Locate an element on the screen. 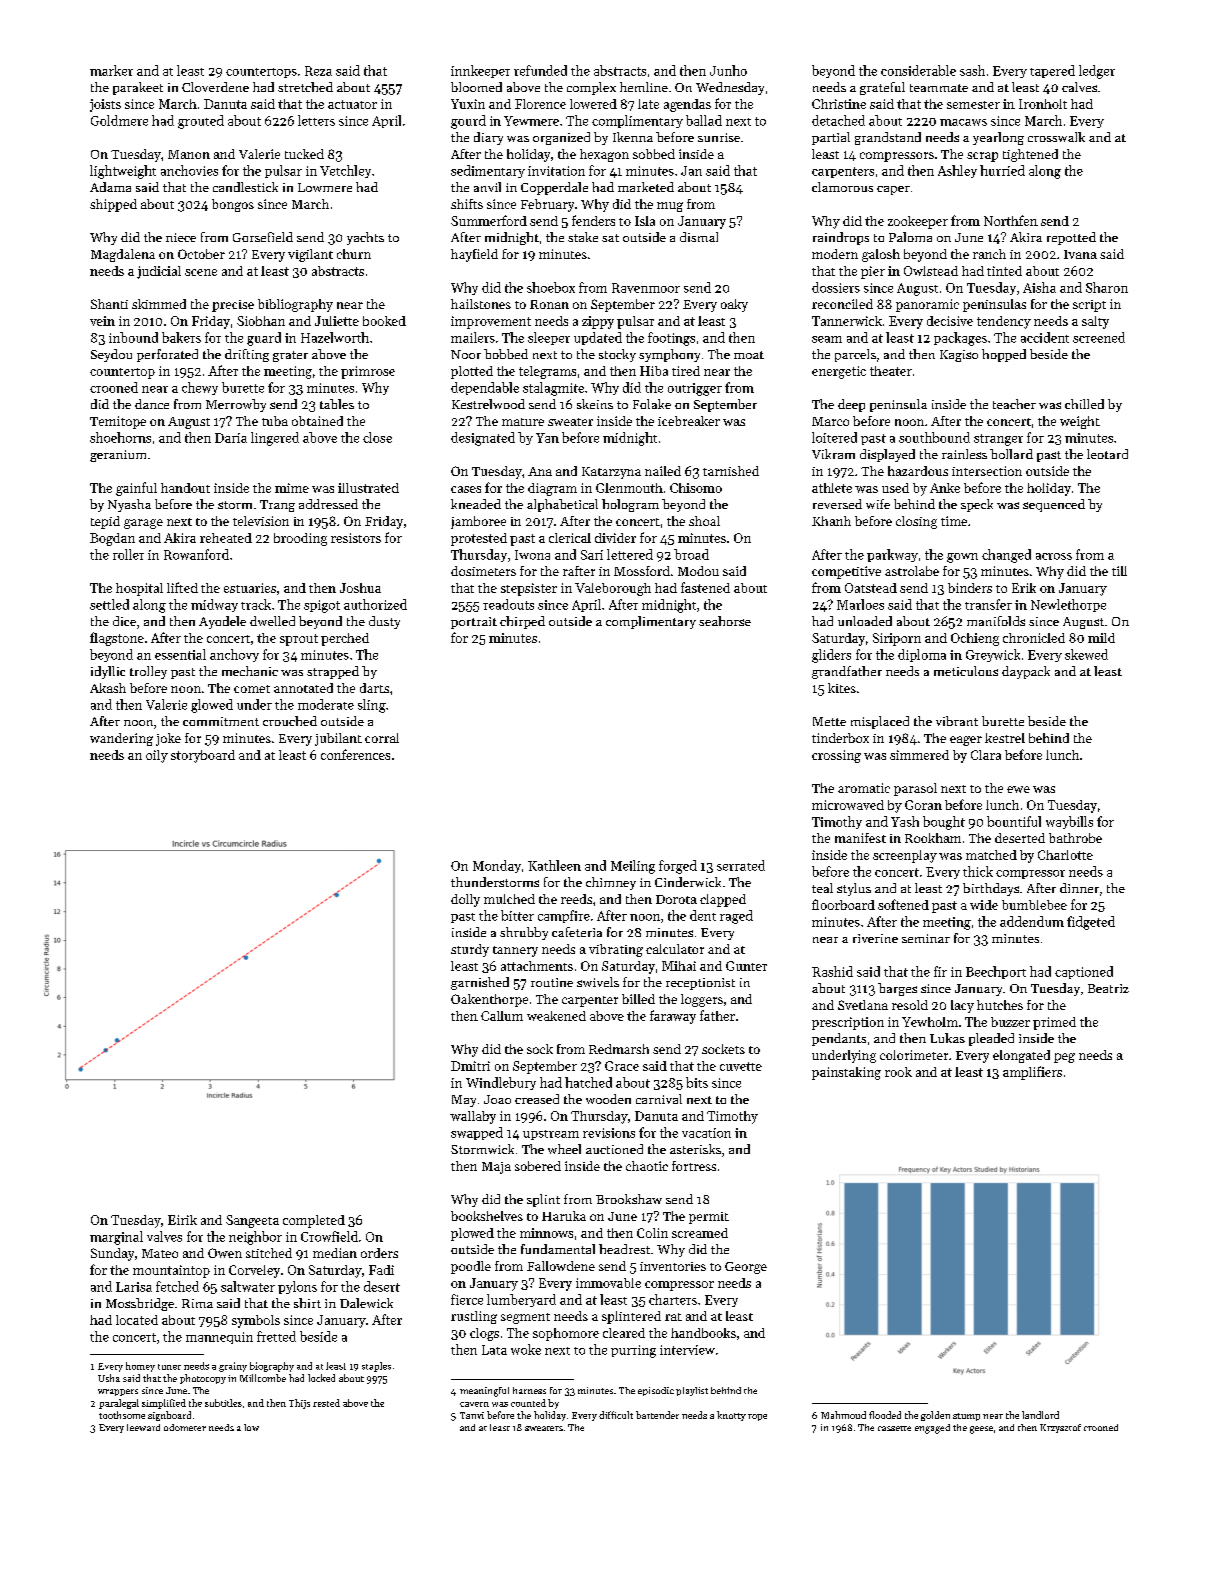 This screenshot has height=1579, width=1220. sash is located at coordinates (972, 70).
